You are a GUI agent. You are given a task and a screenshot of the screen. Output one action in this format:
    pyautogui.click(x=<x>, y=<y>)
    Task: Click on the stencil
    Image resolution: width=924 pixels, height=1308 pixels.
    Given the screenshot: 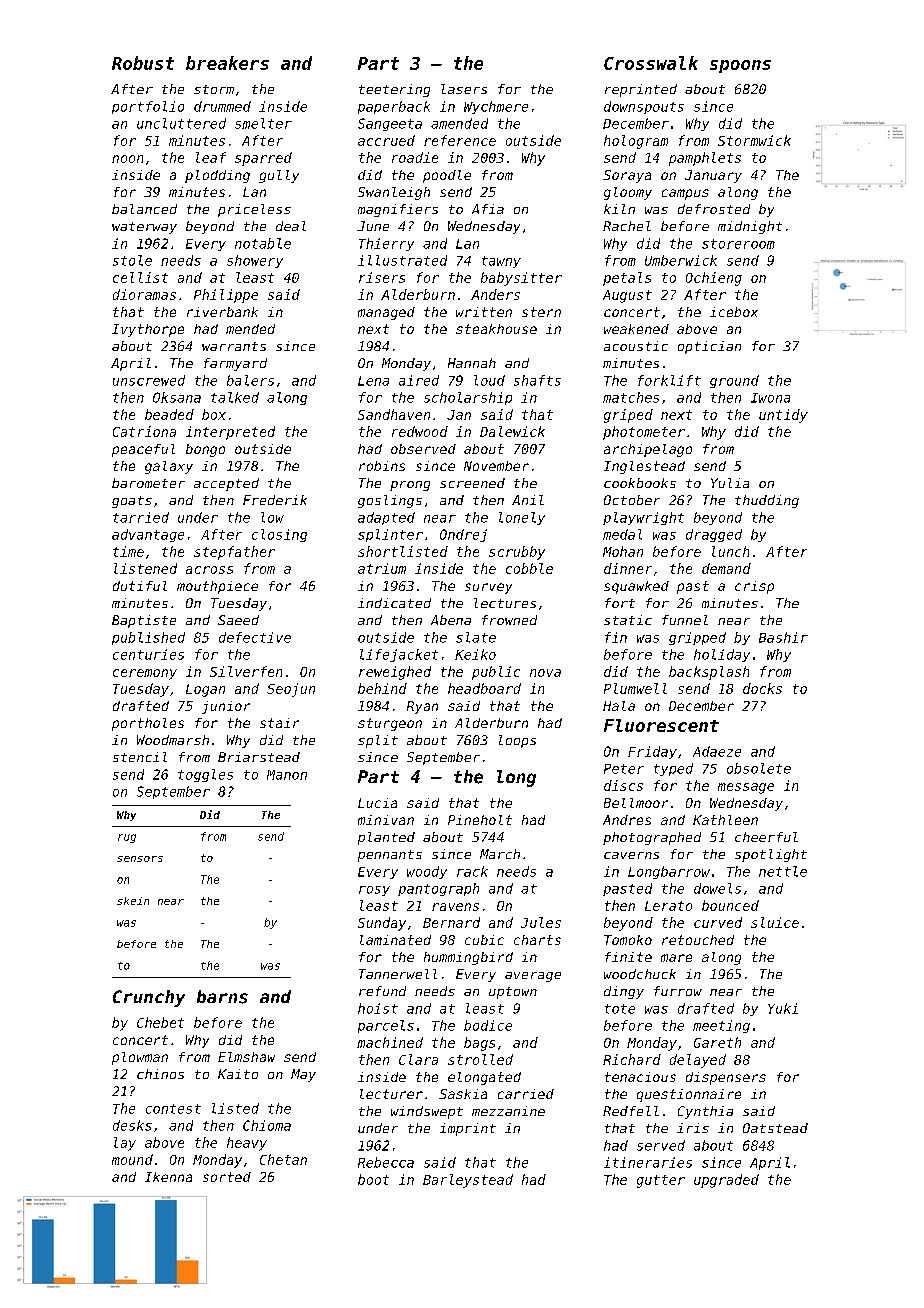 What is the action you would take?
    pyautogui.click(x=140, y=757)
